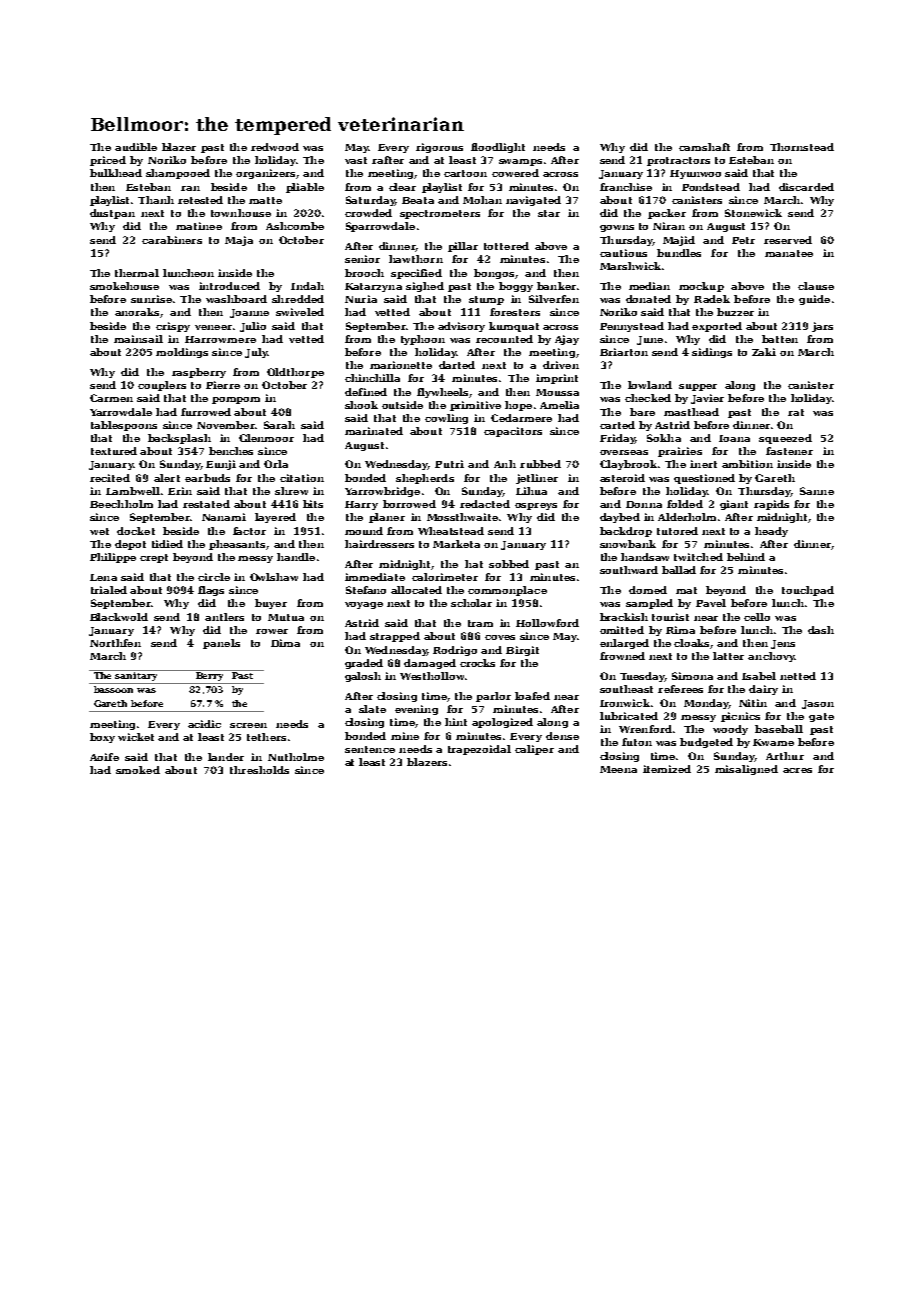  What do you see at coordinates (814, 300) in the screenshot?
I see `guide` at bounding box center [814, 300].
